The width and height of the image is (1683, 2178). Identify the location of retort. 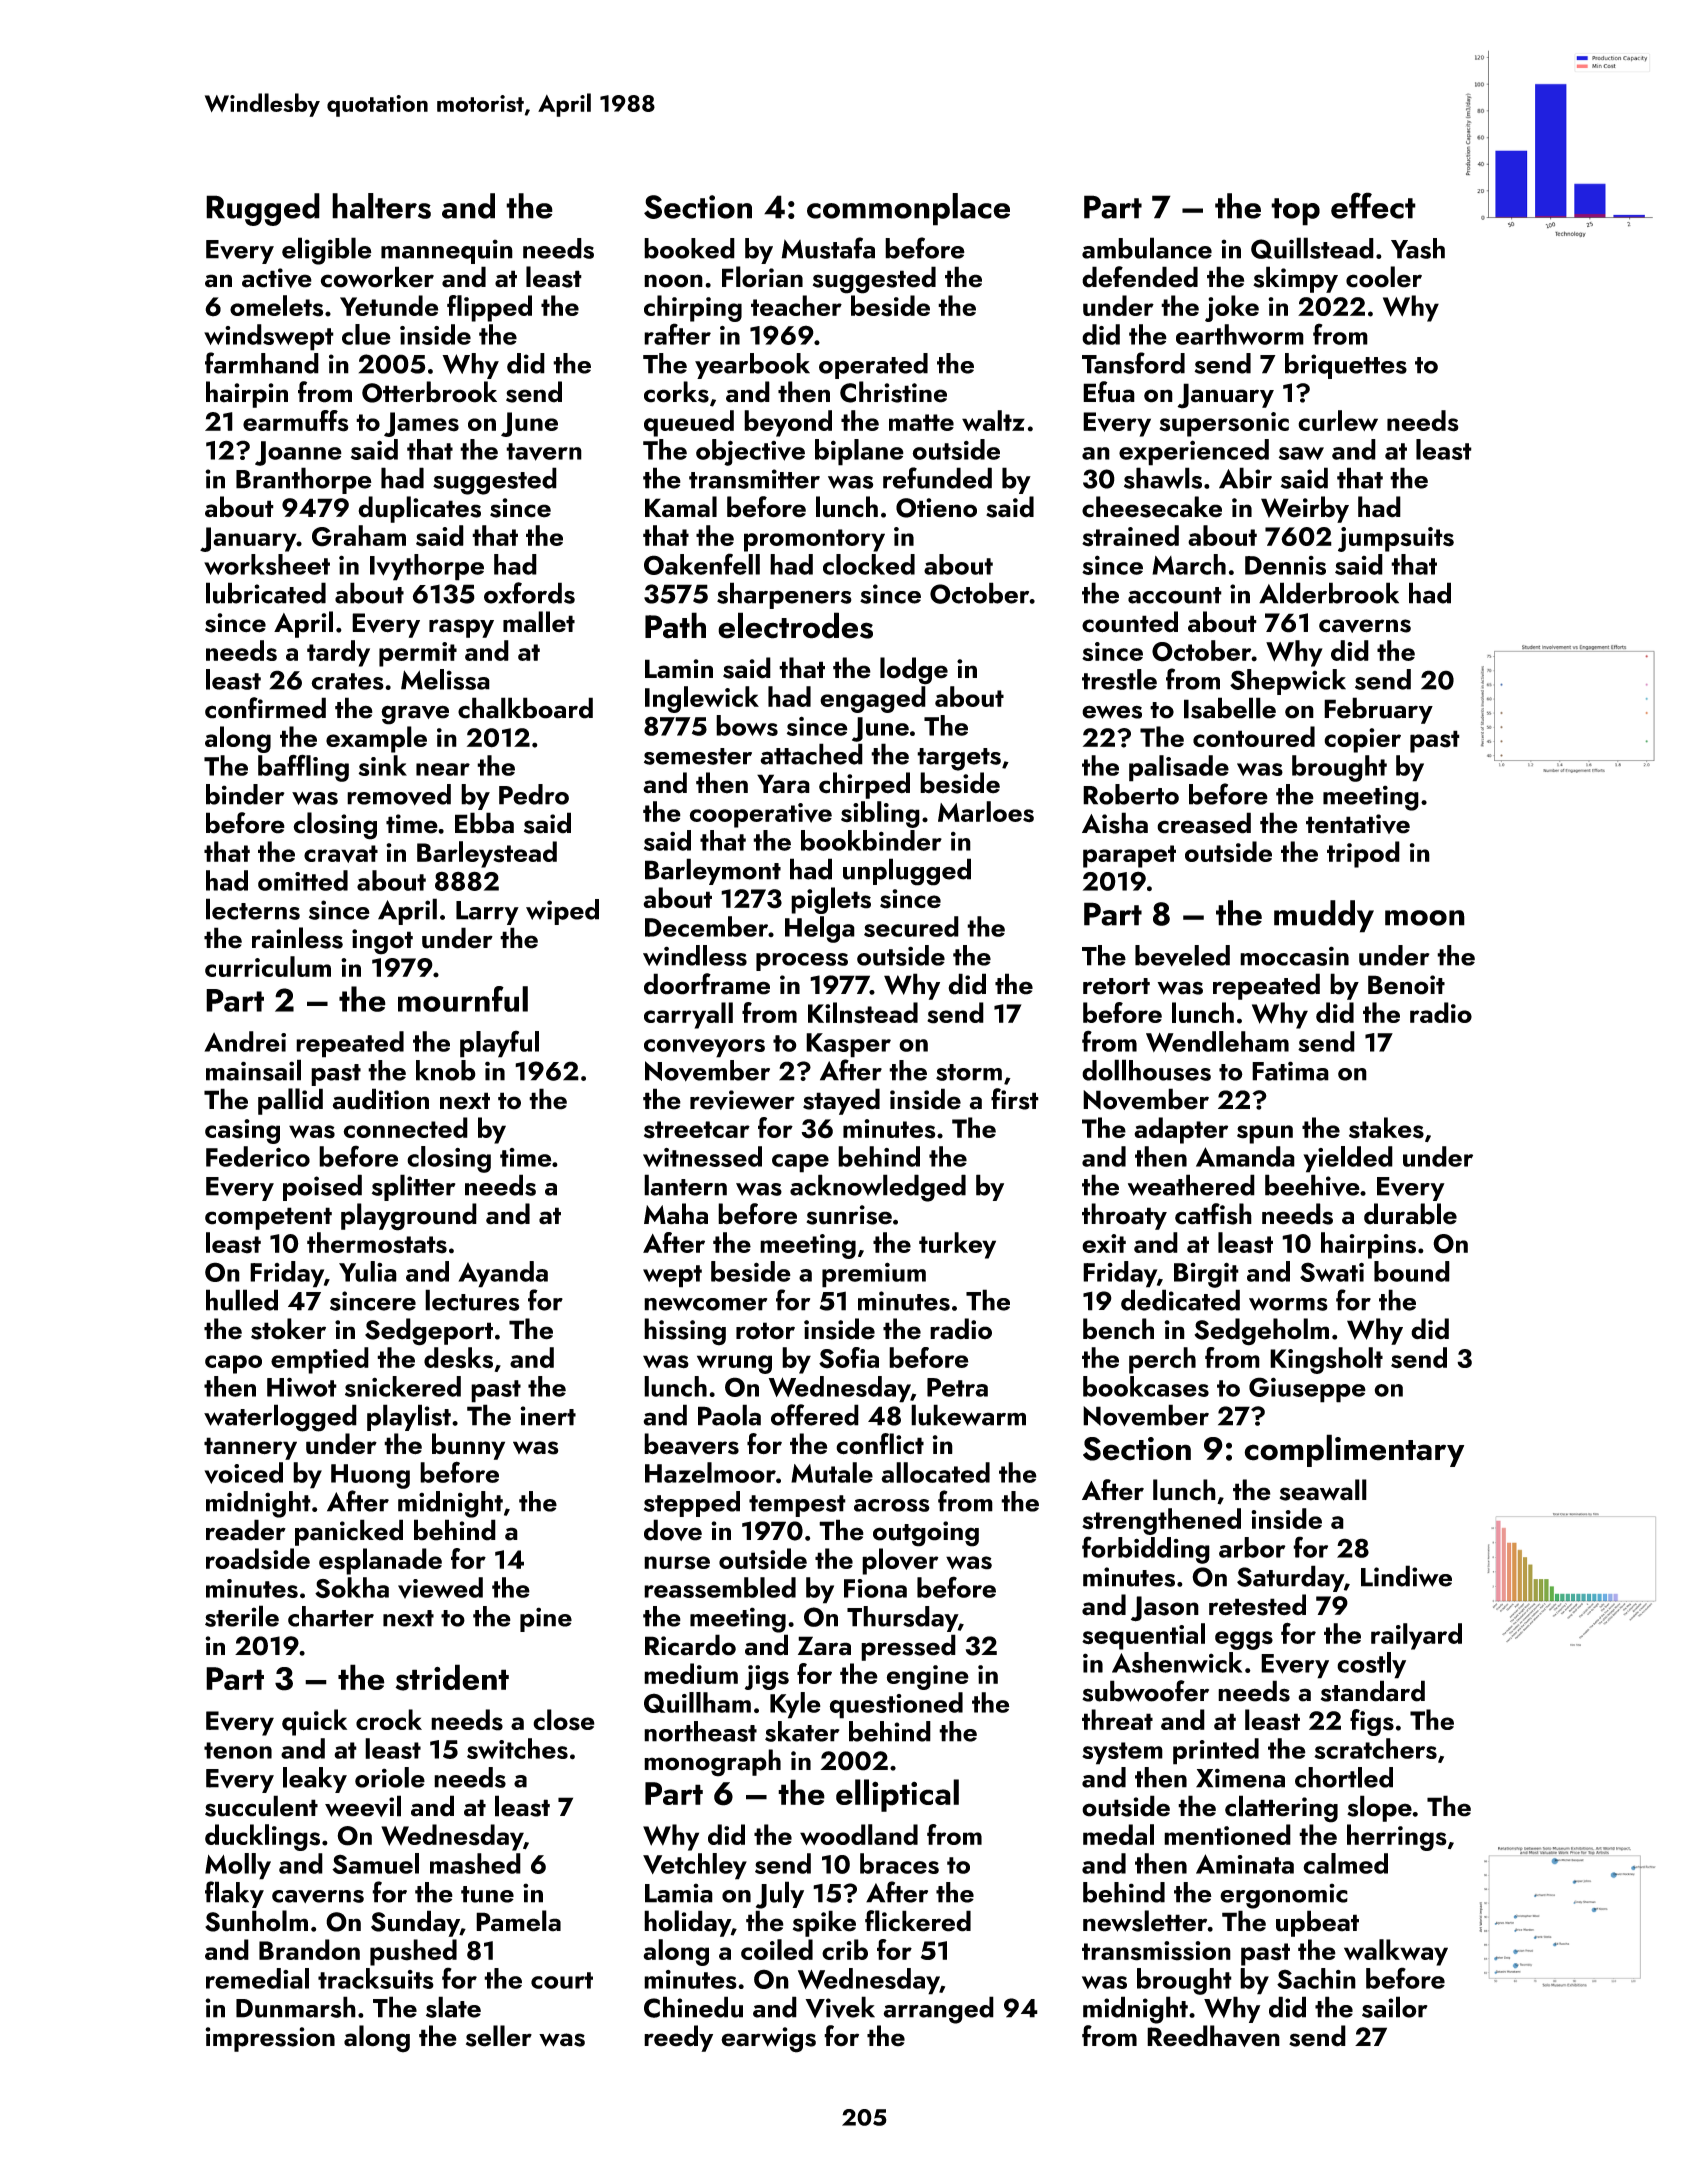
(1116, 986).
